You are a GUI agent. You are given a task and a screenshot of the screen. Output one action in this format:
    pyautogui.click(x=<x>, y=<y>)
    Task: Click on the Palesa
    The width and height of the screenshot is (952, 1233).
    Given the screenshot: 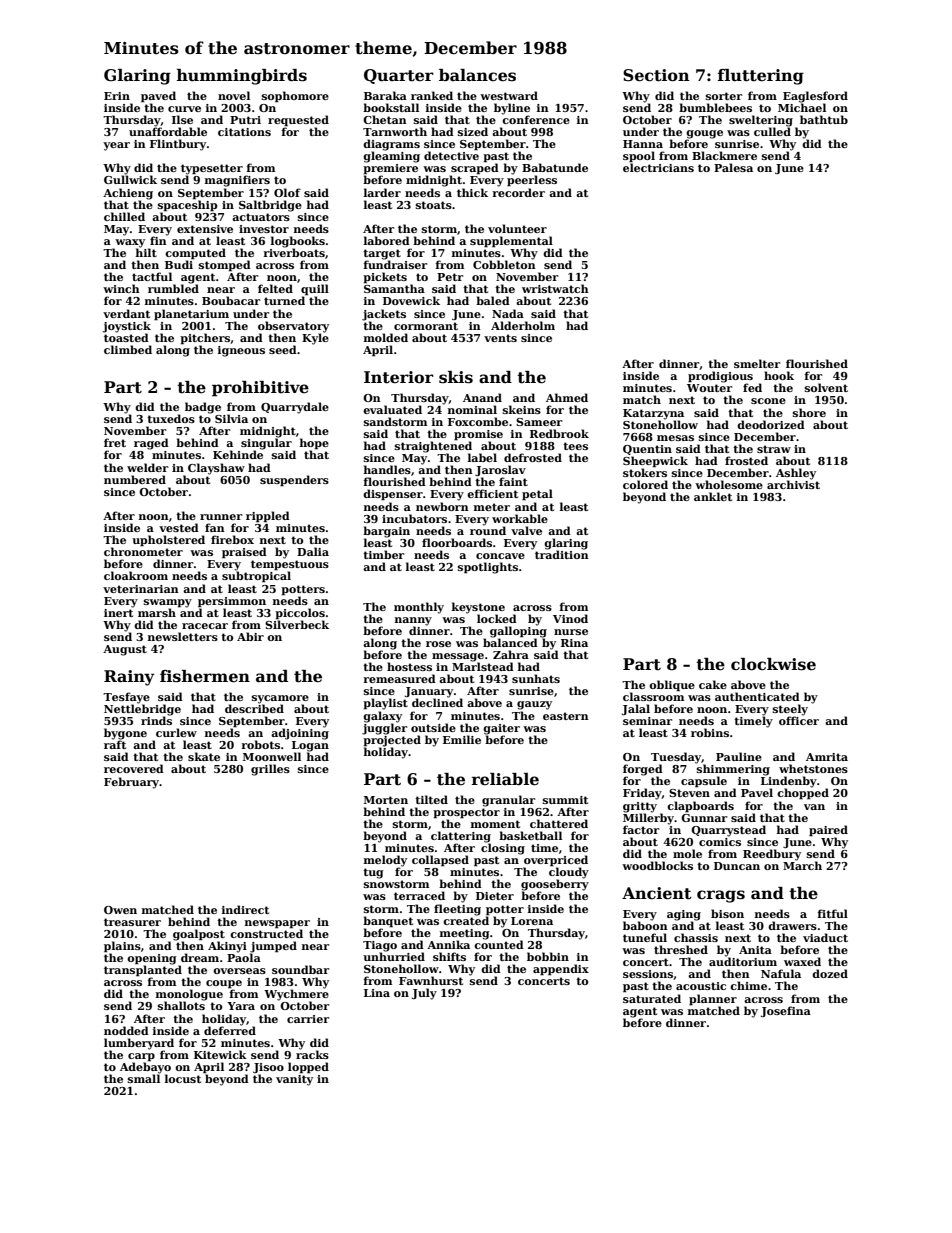 What is the action you would take?
    pyautogui.click(x=733, y=167)
